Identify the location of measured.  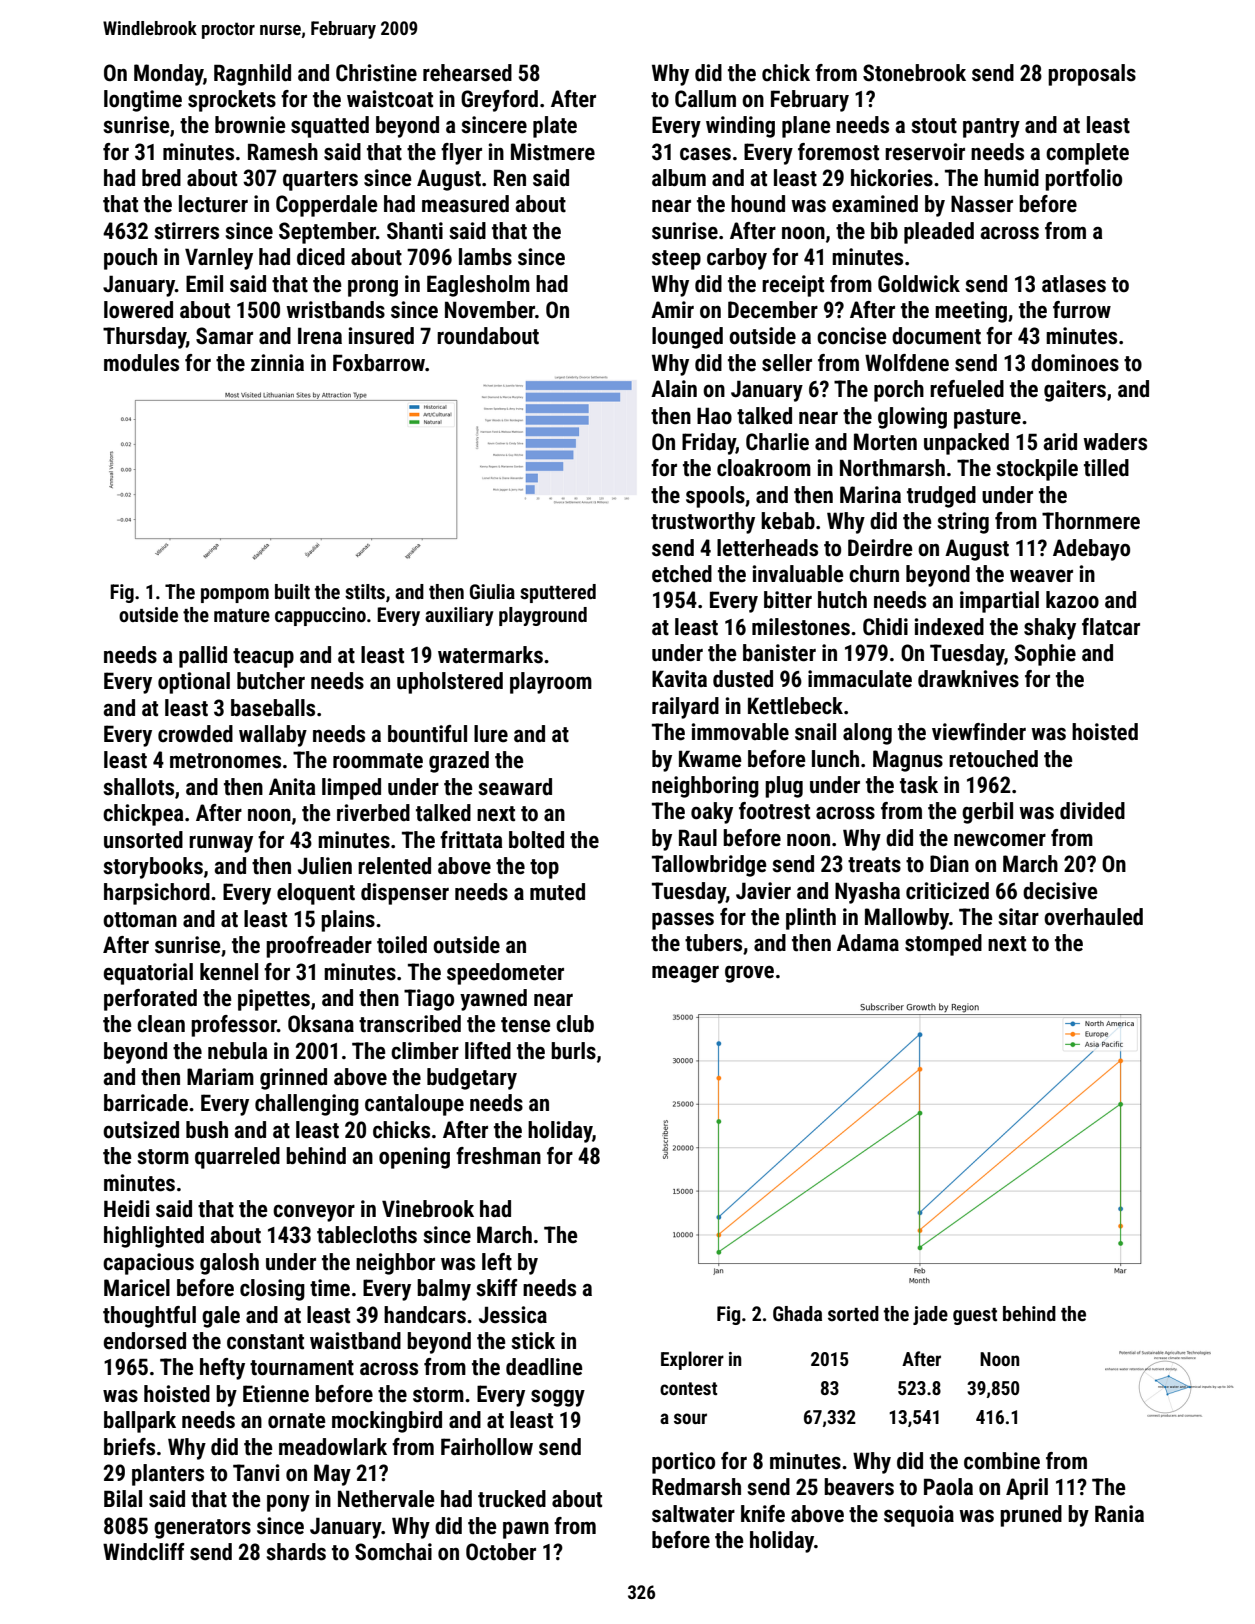
(465, 204).
